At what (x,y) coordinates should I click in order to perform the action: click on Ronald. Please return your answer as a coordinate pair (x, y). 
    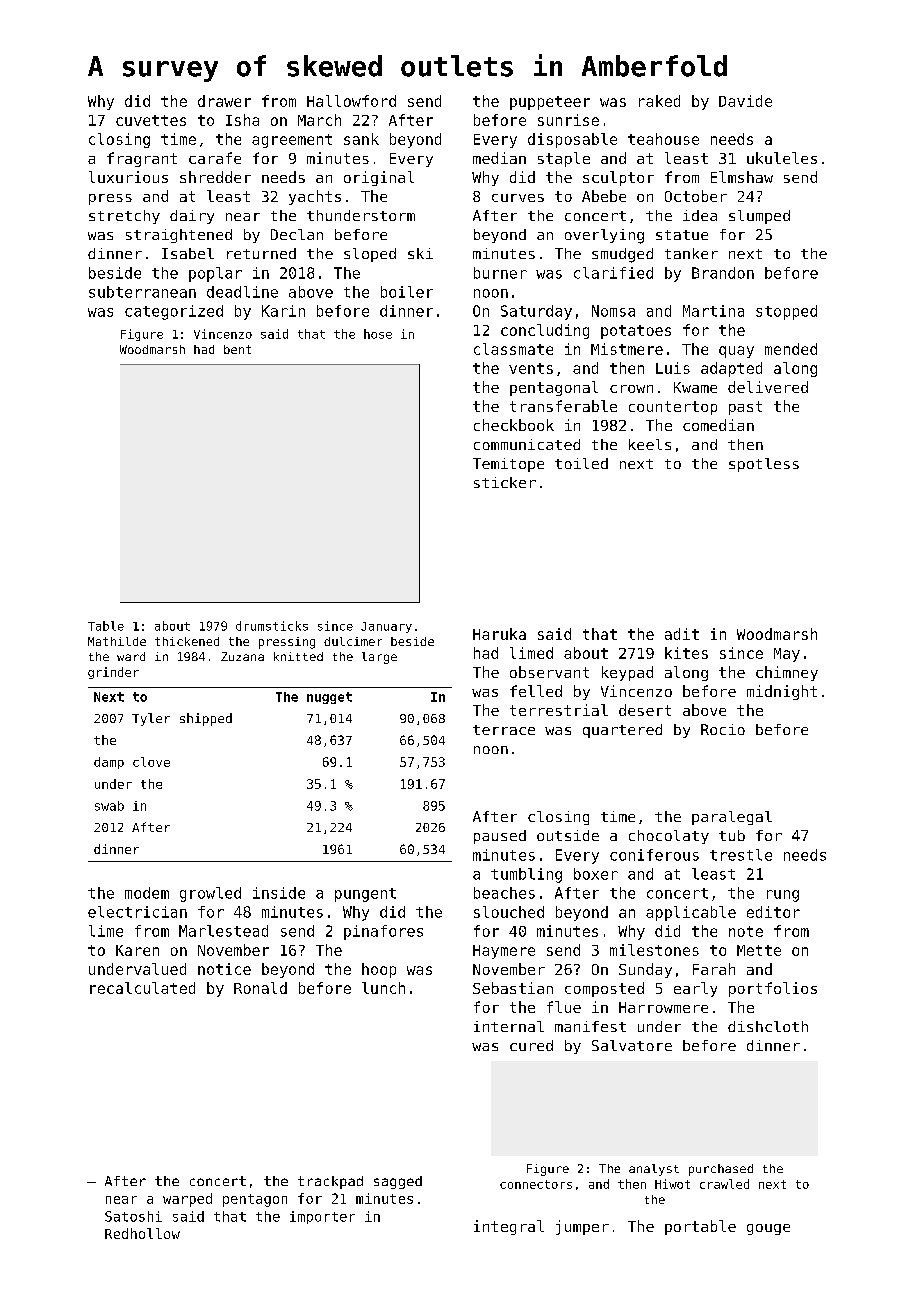
    Looking at the image, I should click on (260, 988).
